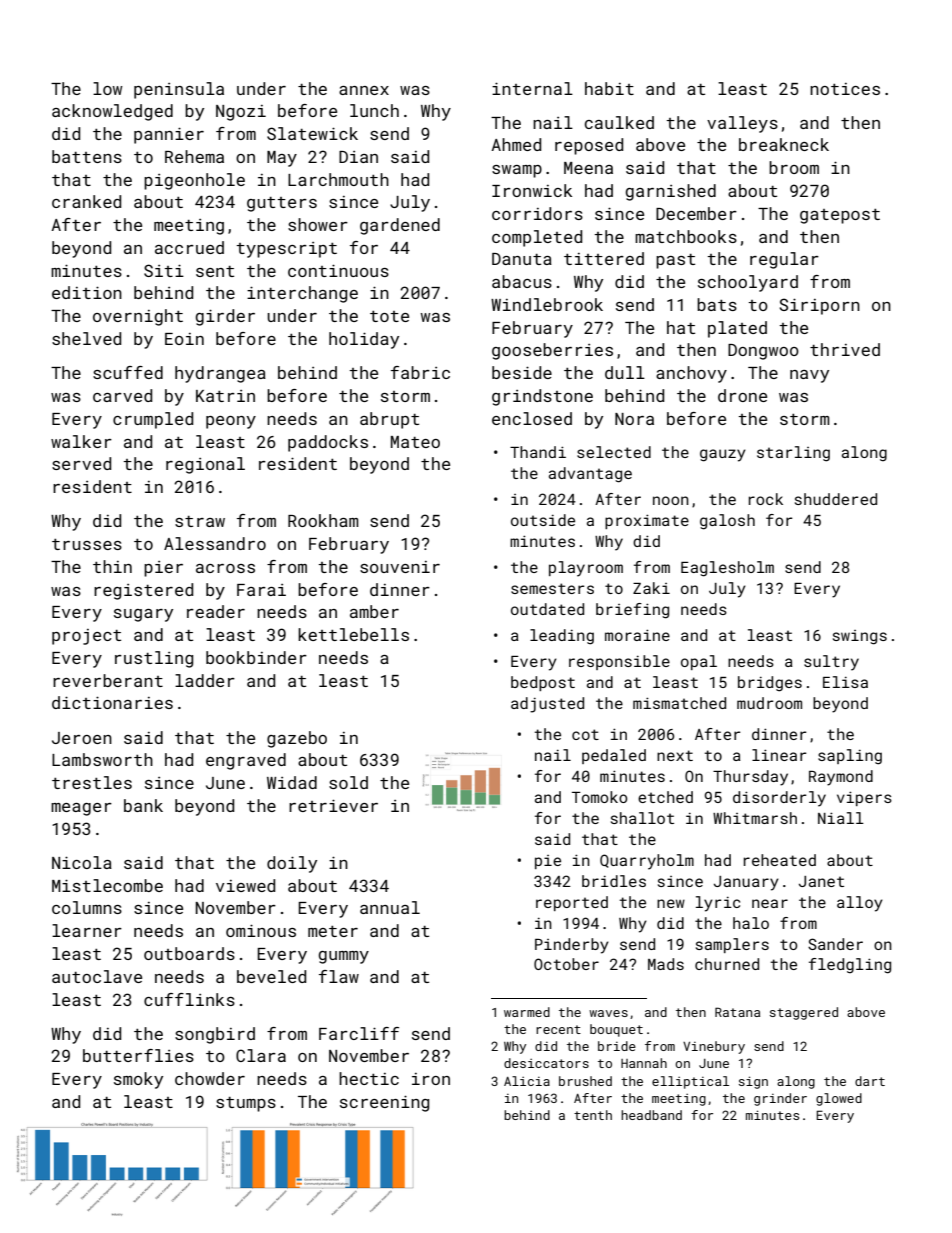 This screenshot has height=1233, width=952. What do you see at coordinates (87, 544) in the screenshot?
I see `trusses` at bounding box center [87, 544].
